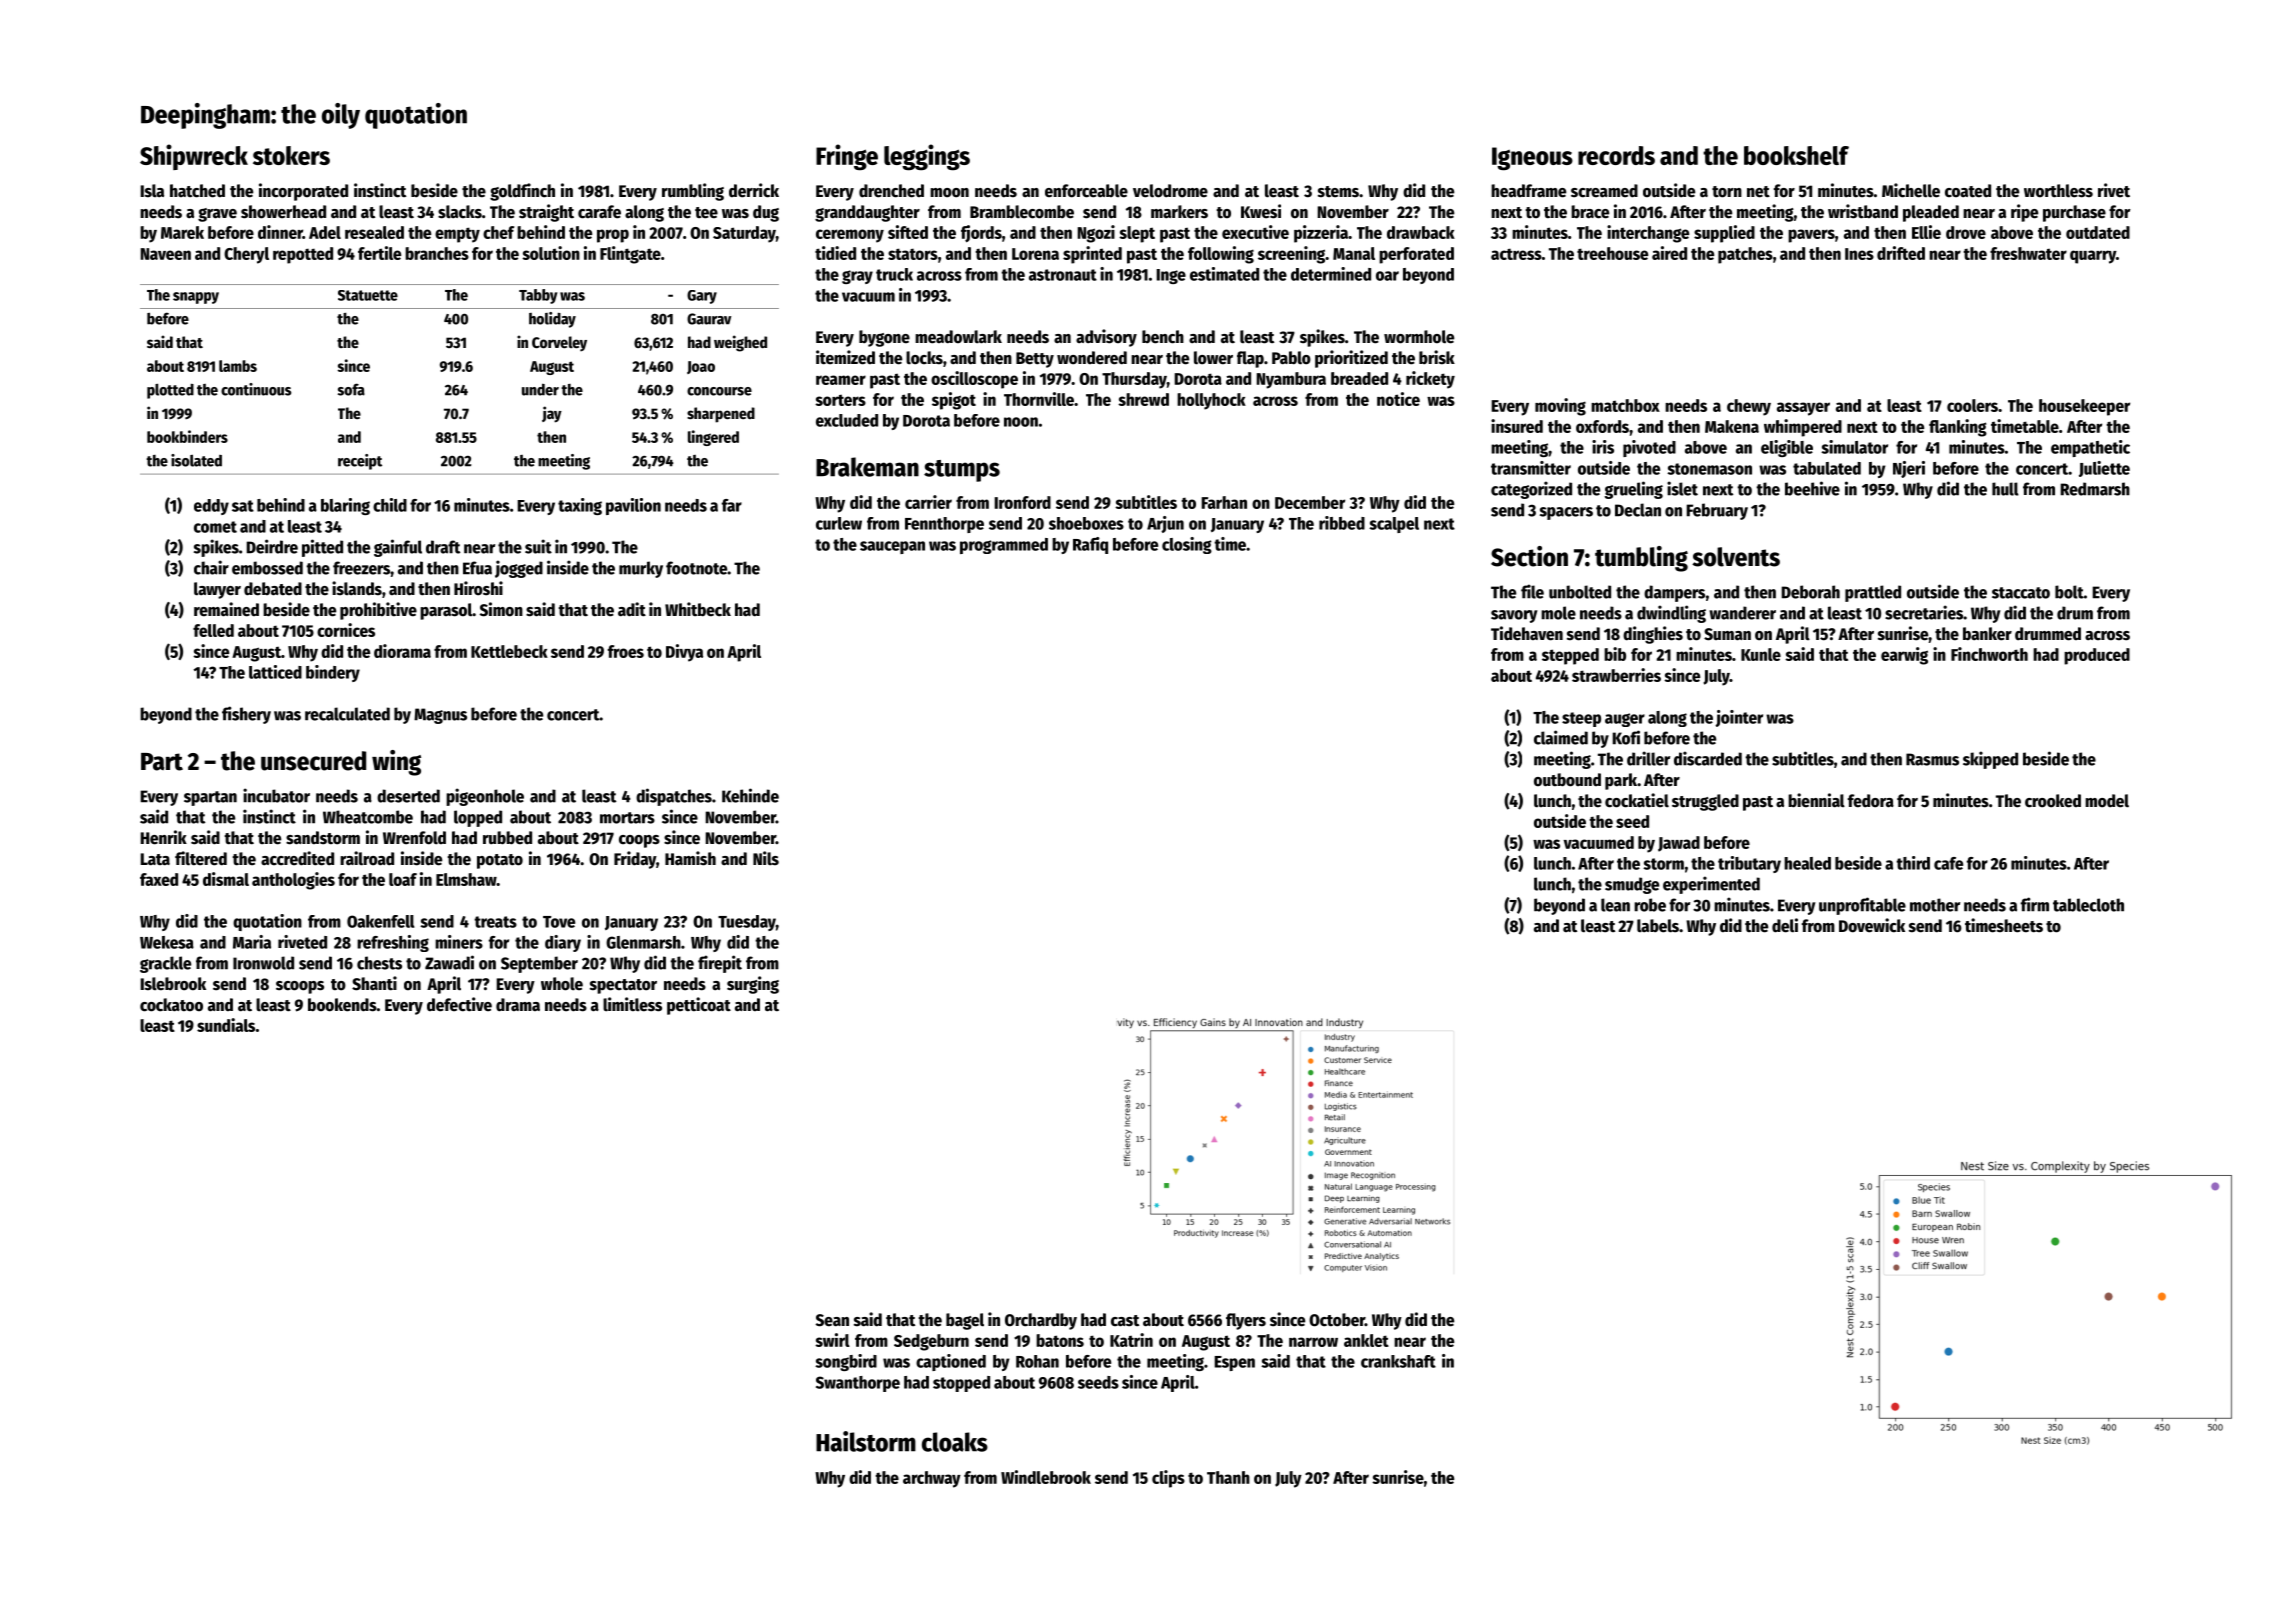  What do you see at coordinates (850, 236) in the document?
I see `ceremony` at bounding box center [850, 236].
